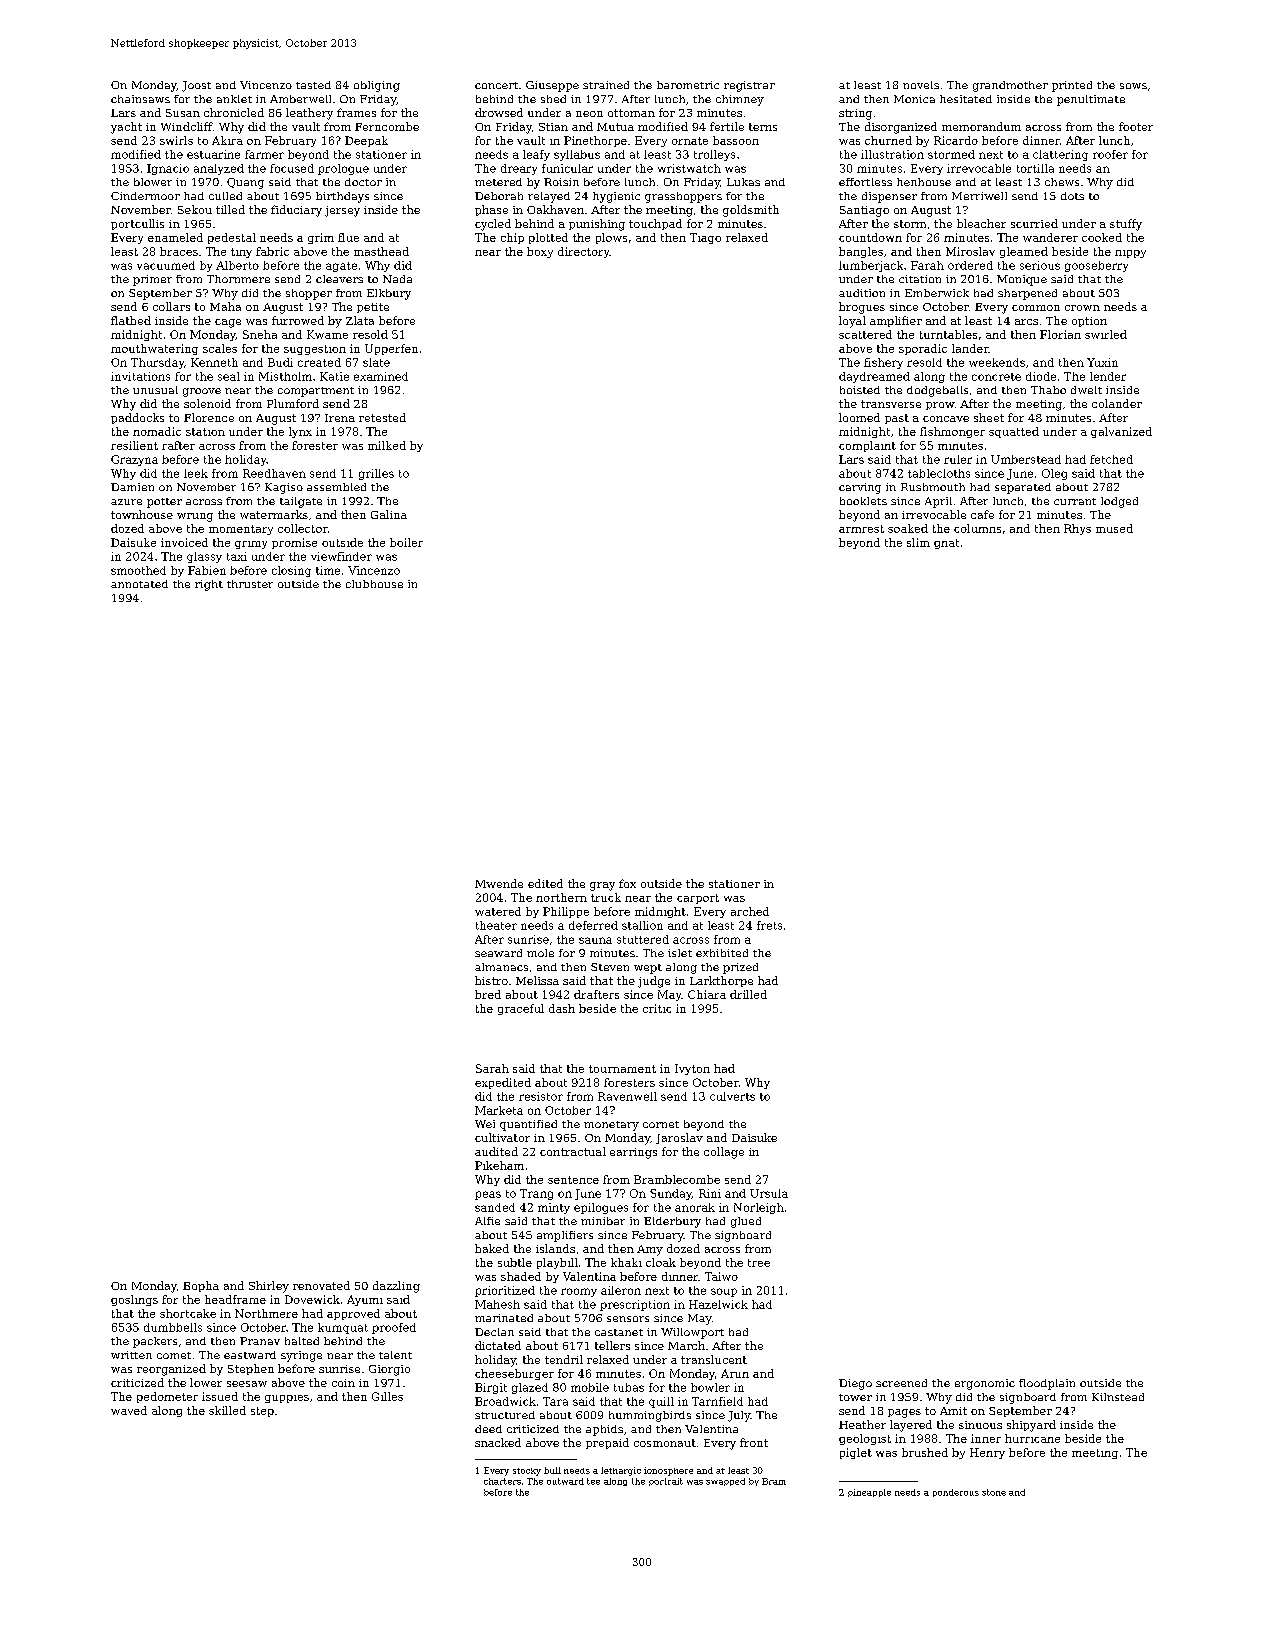 The height and width of the screenshot is (1636, 1264). Describe the element at coordinates (601, 1208) in the screenshot. I see `epilogues` at that location.
